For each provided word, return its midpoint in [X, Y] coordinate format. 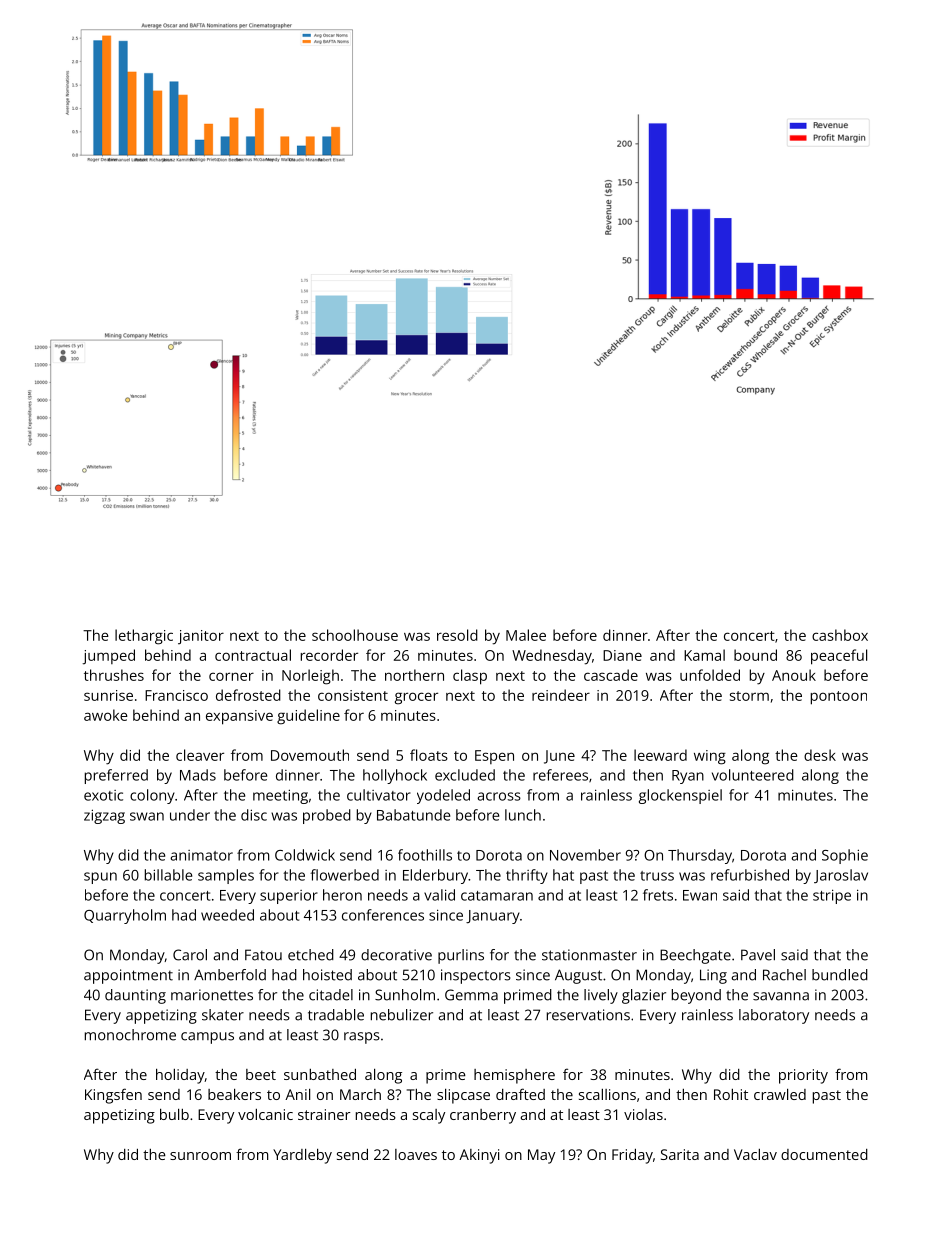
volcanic [265, 1114]
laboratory [774, 1016]
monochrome [130, 1035]
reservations [588, 1015]
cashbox [840, 635]
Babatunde [413, 815]
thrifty [527, 876]
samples [226, 876]
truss [657, 876]
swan [147, 816]
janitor [201, 637]
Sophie [845, 856]
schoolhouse [355, 635]
